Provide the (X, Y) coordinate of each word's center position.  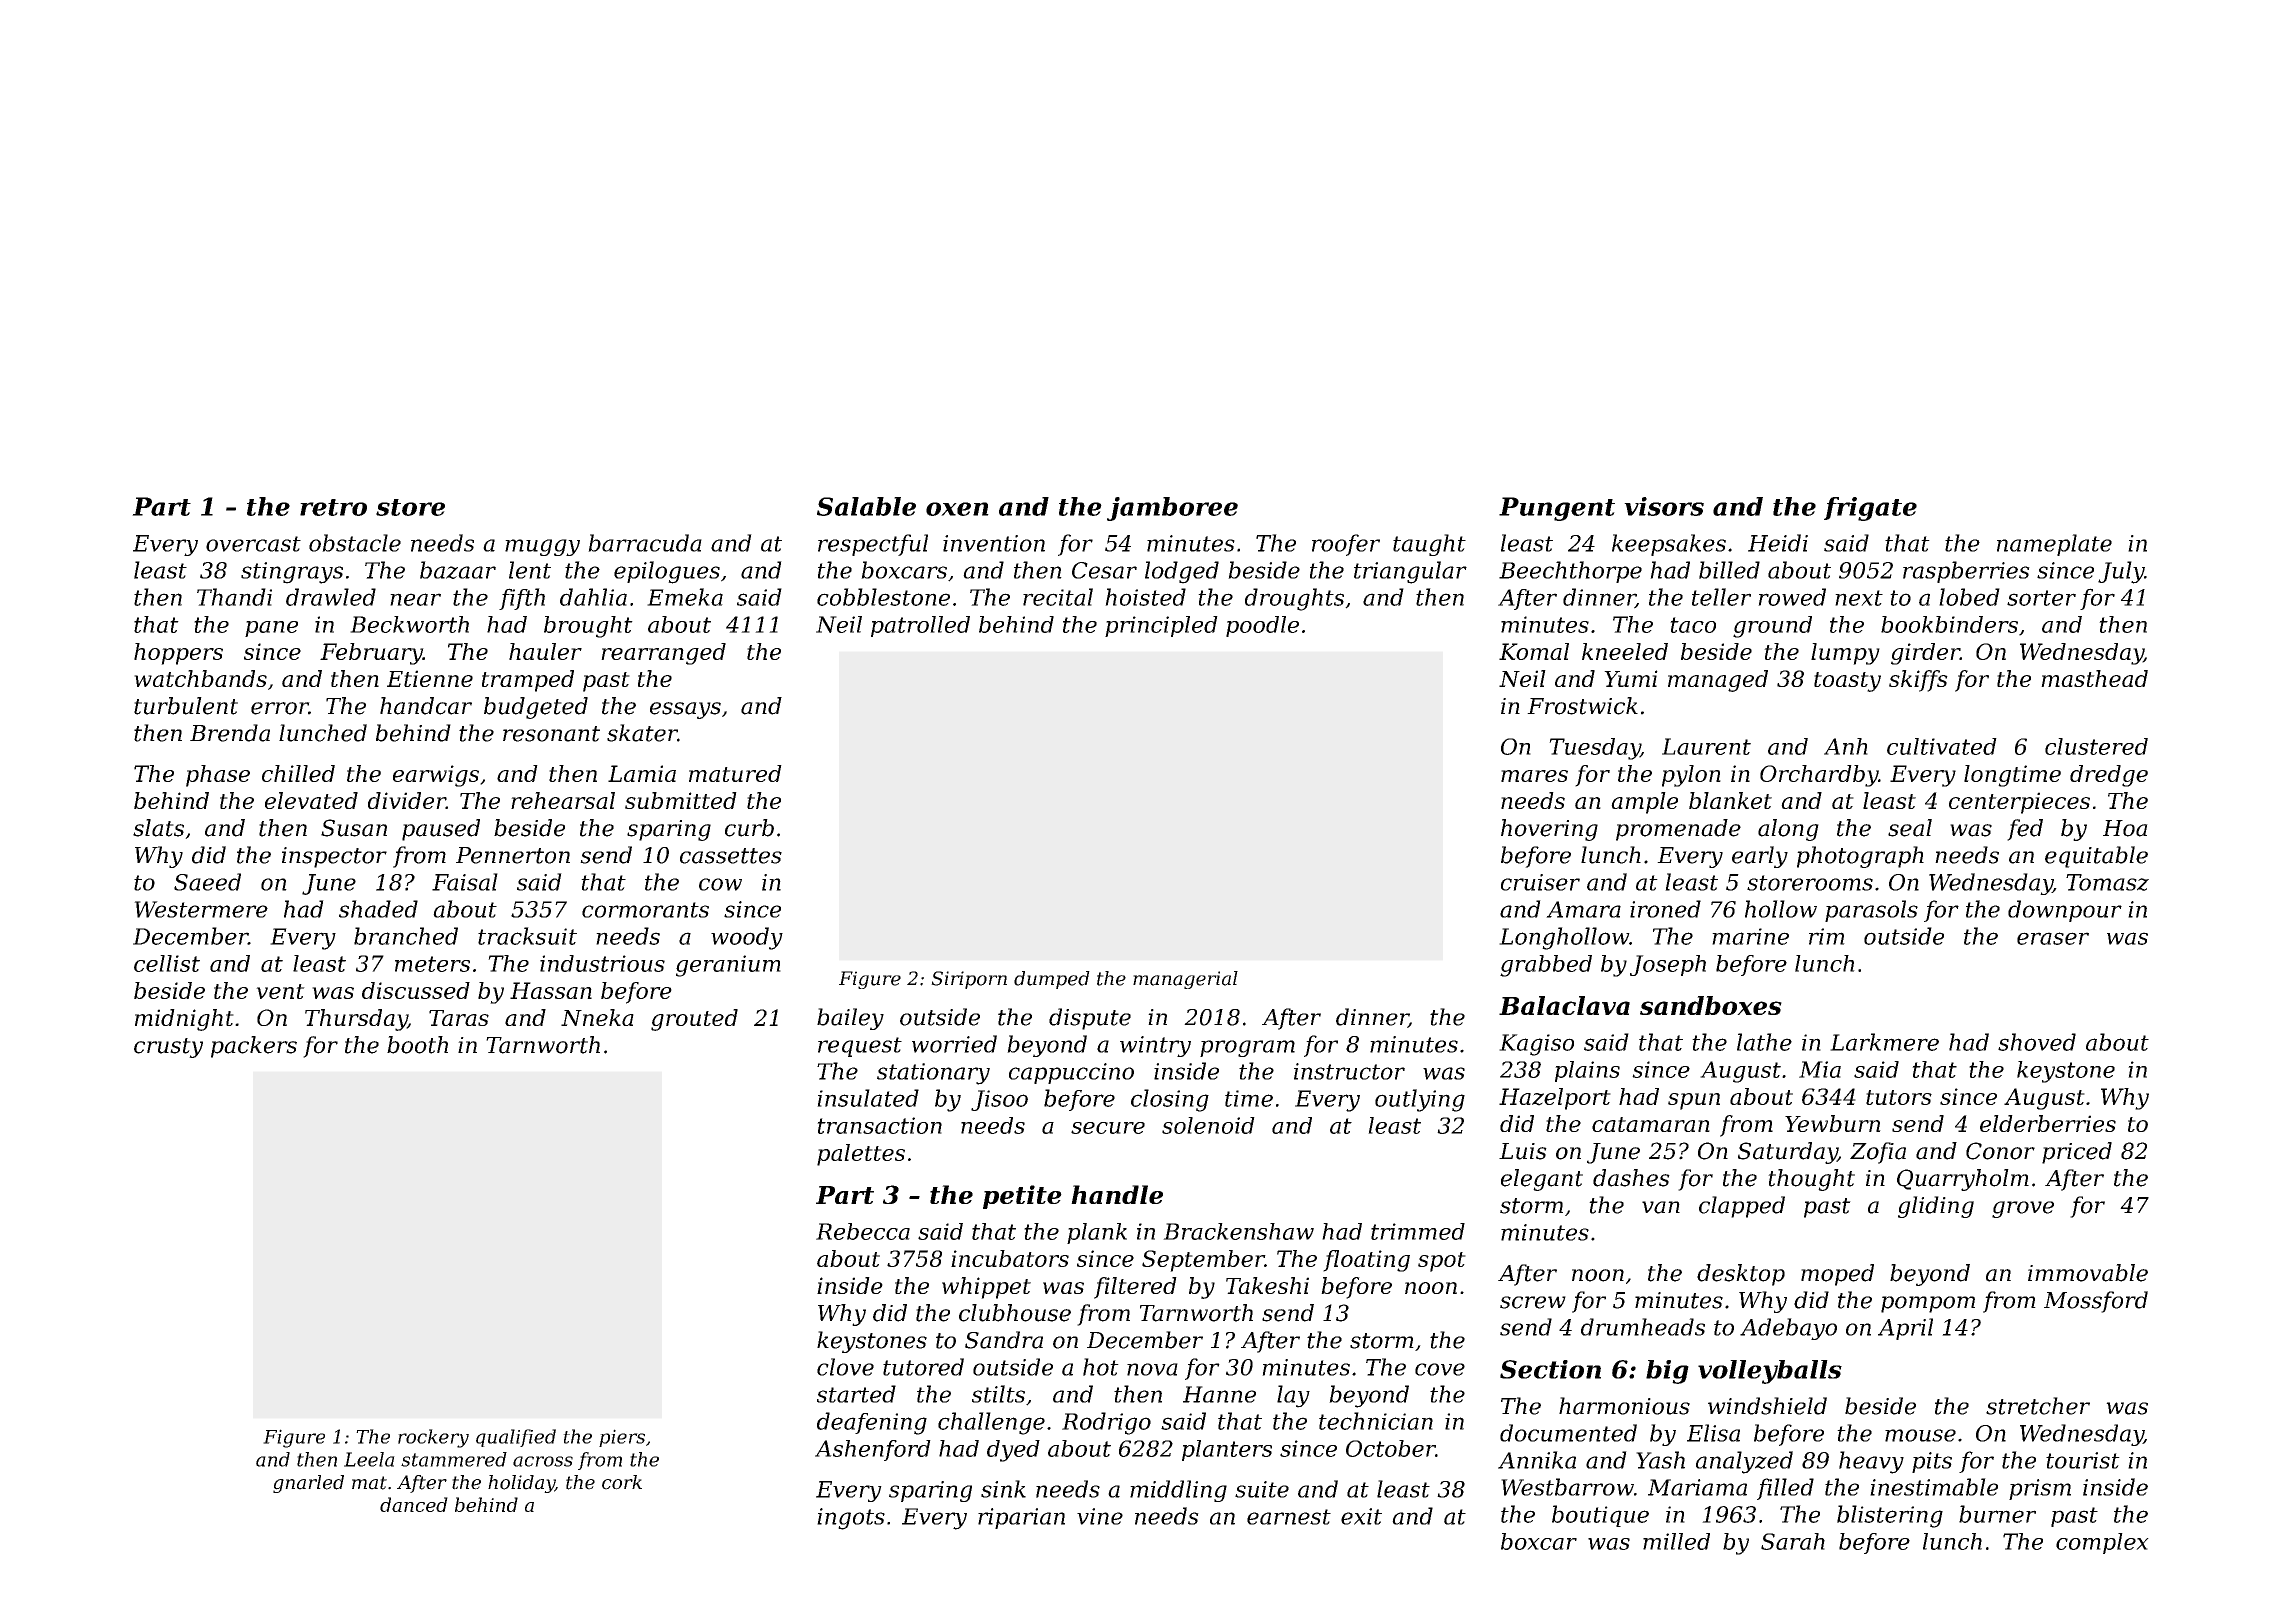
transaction (879, 1125)
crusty (168, 1048)
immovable (2088, 1273)
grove (2023, 1209)
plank (1097, 1233)
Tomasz (2107, 882)
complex (2102, 1543)
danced (414, 1504)
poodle (1262, 626)
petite (1022, 1197)
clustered (2096, 746)
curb (749, 828)
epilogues (667, 572)
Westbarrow (1567, 1487)
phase (218, 776)
